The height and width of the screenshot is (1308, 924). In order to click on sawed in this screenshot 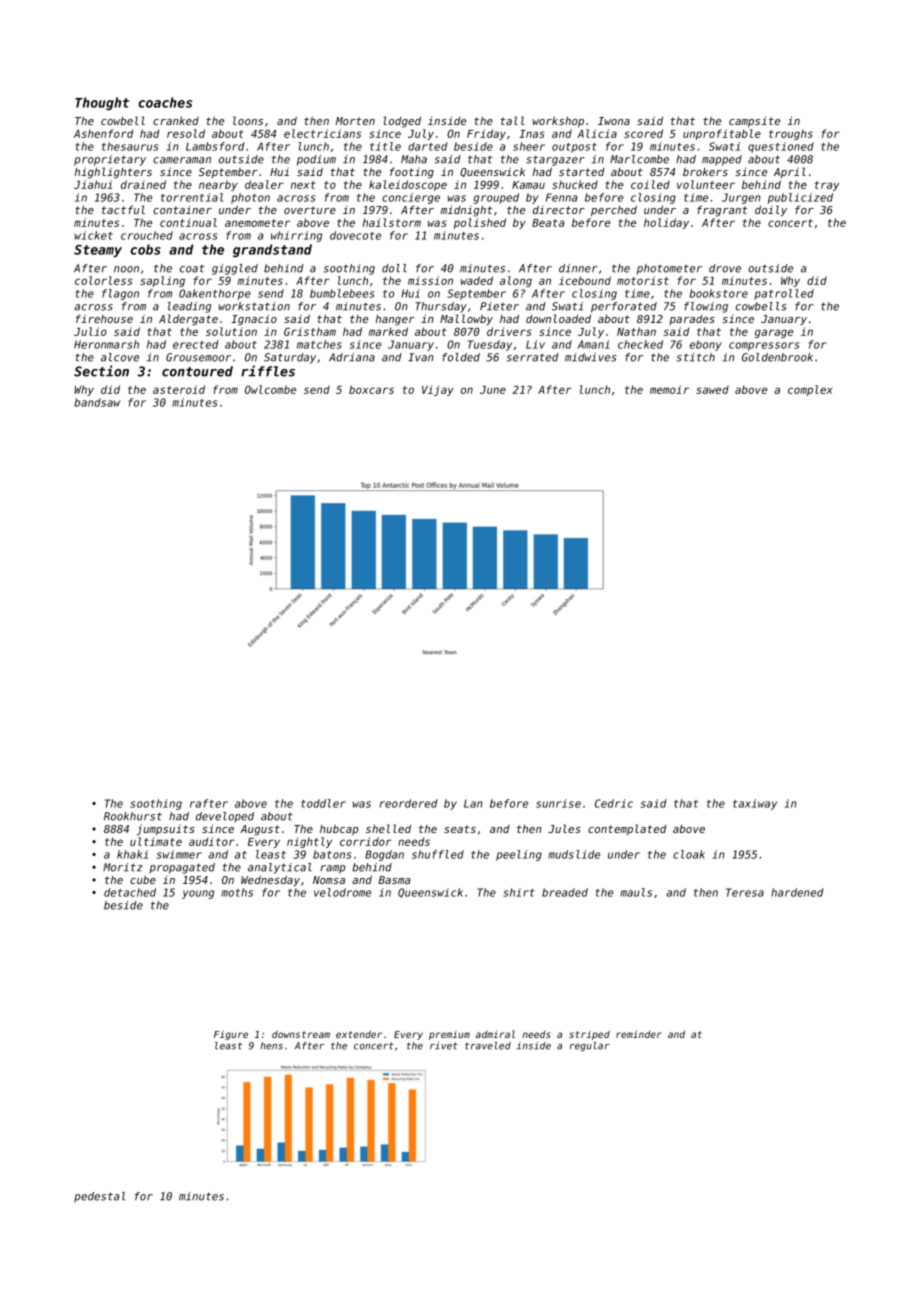, I will do `click(712, 389)`.
